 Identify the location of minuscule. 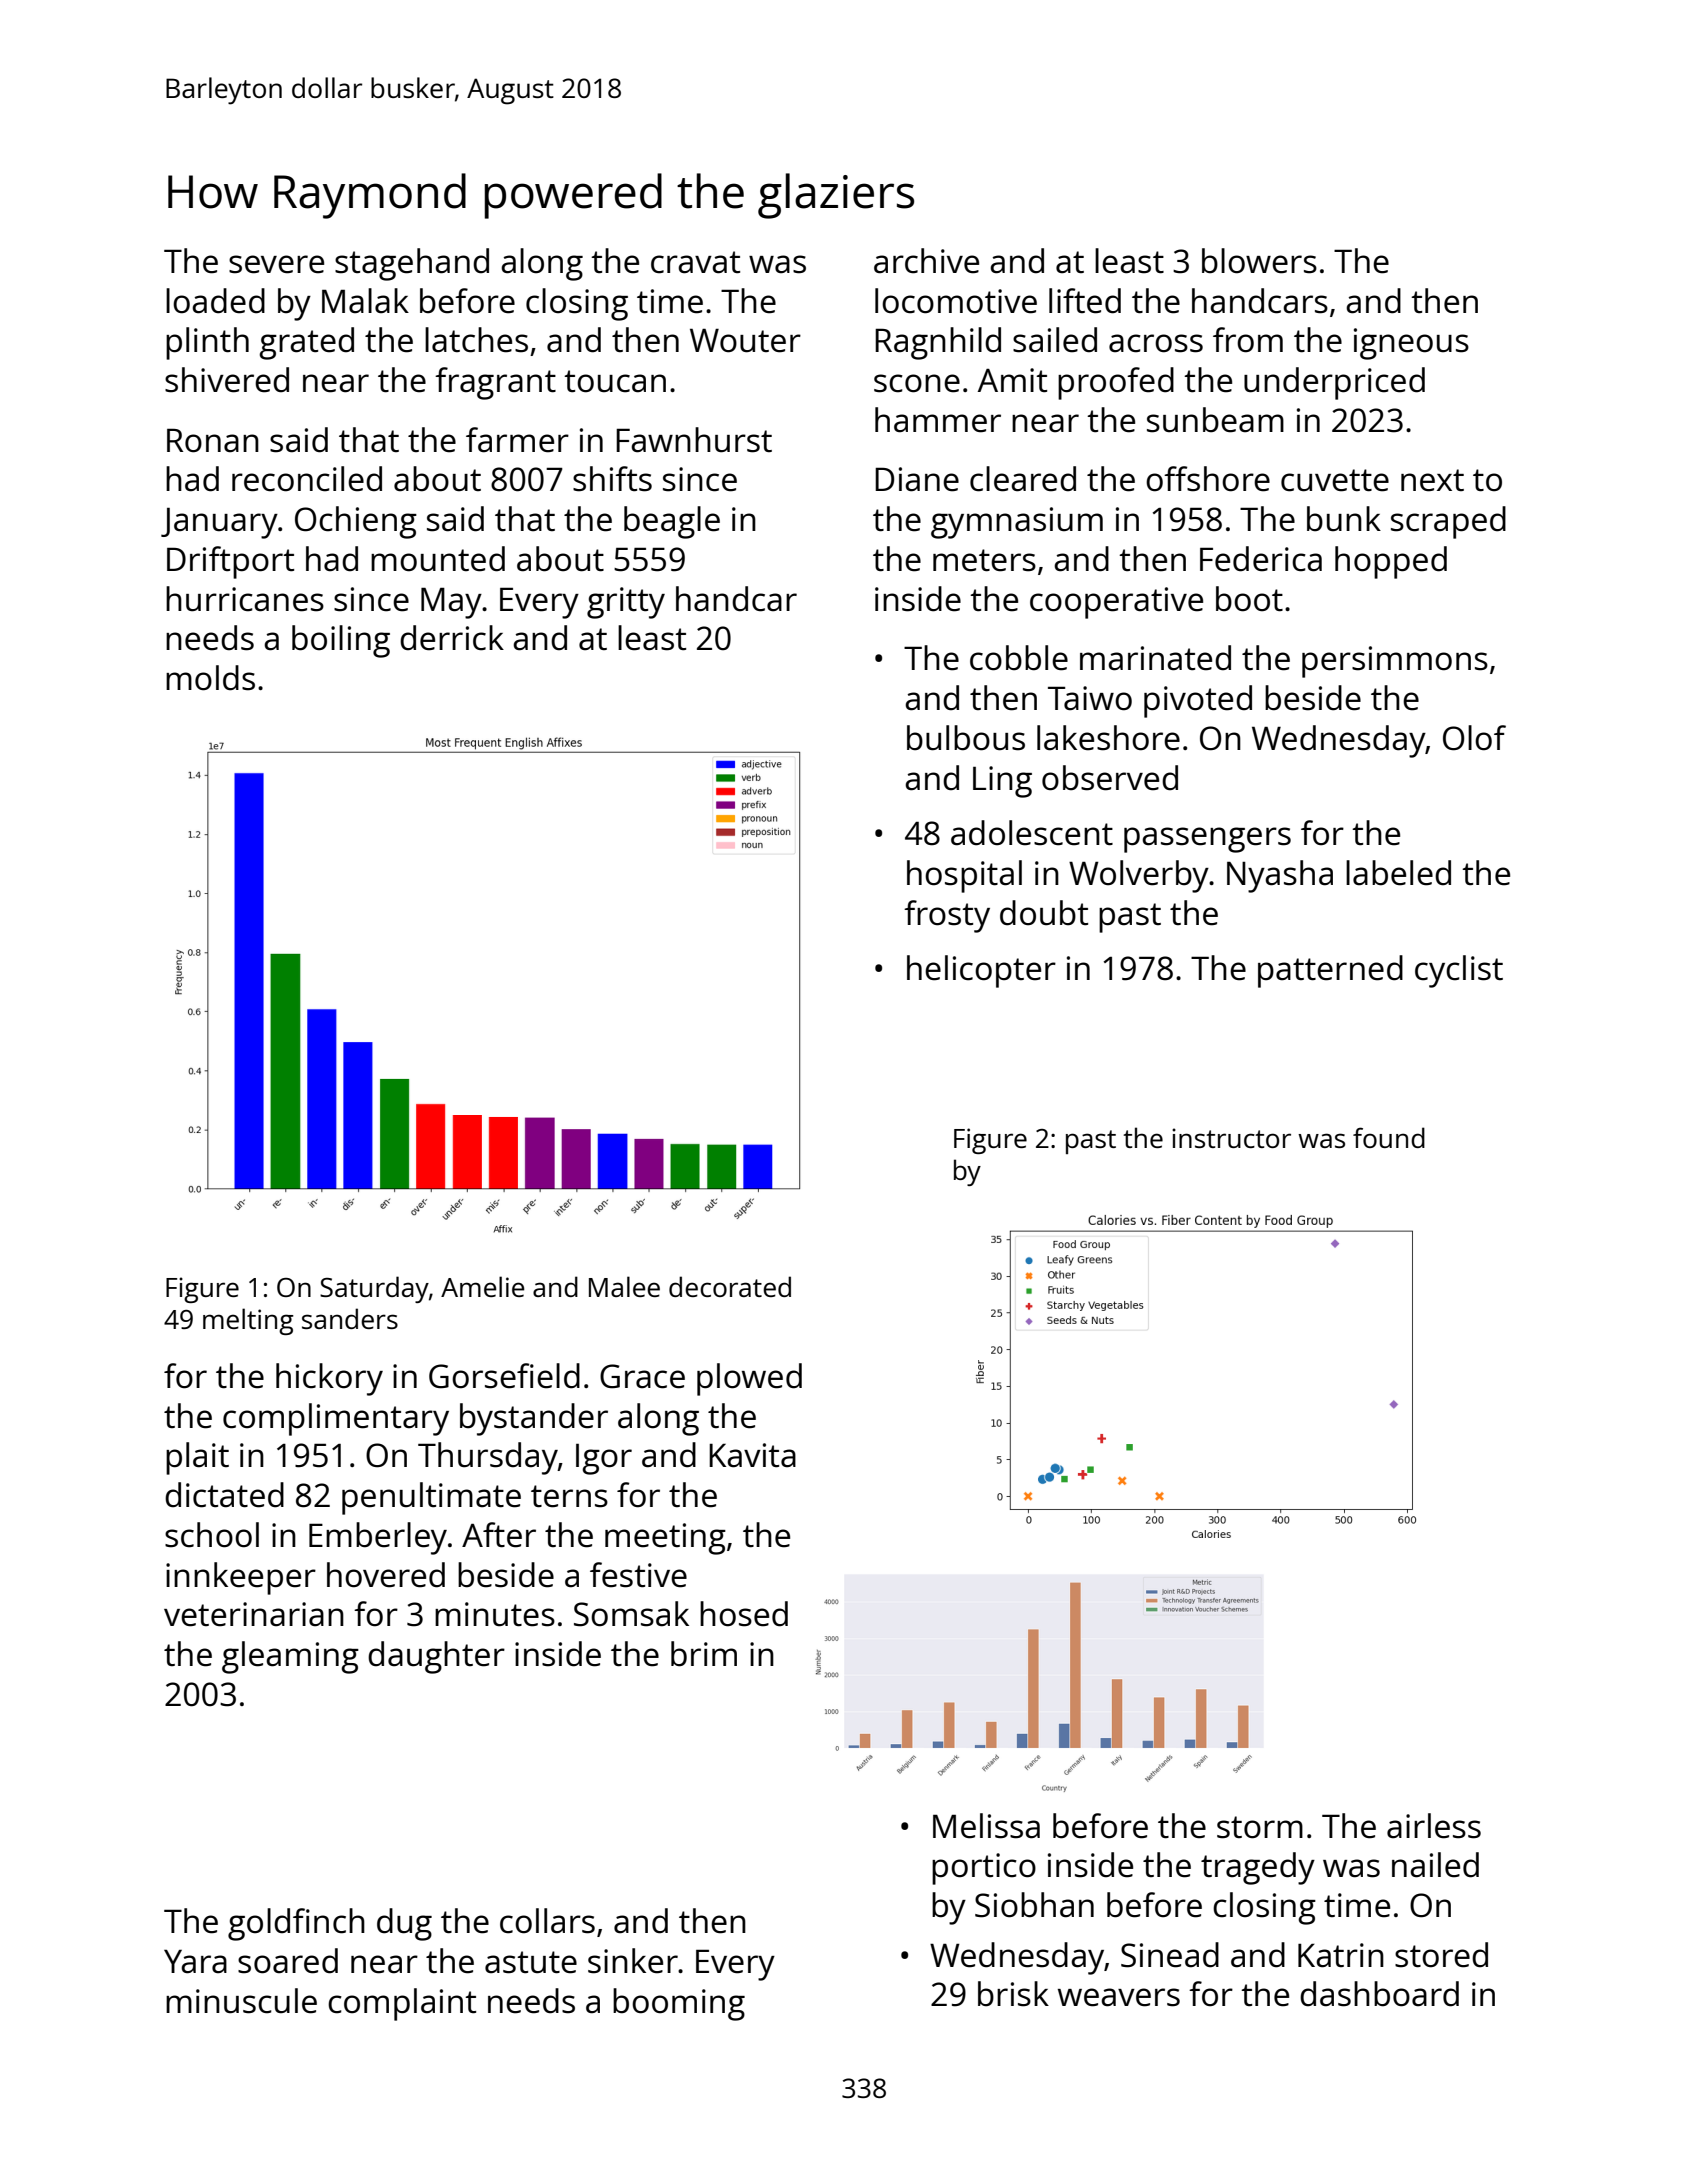
(241, 2001).
